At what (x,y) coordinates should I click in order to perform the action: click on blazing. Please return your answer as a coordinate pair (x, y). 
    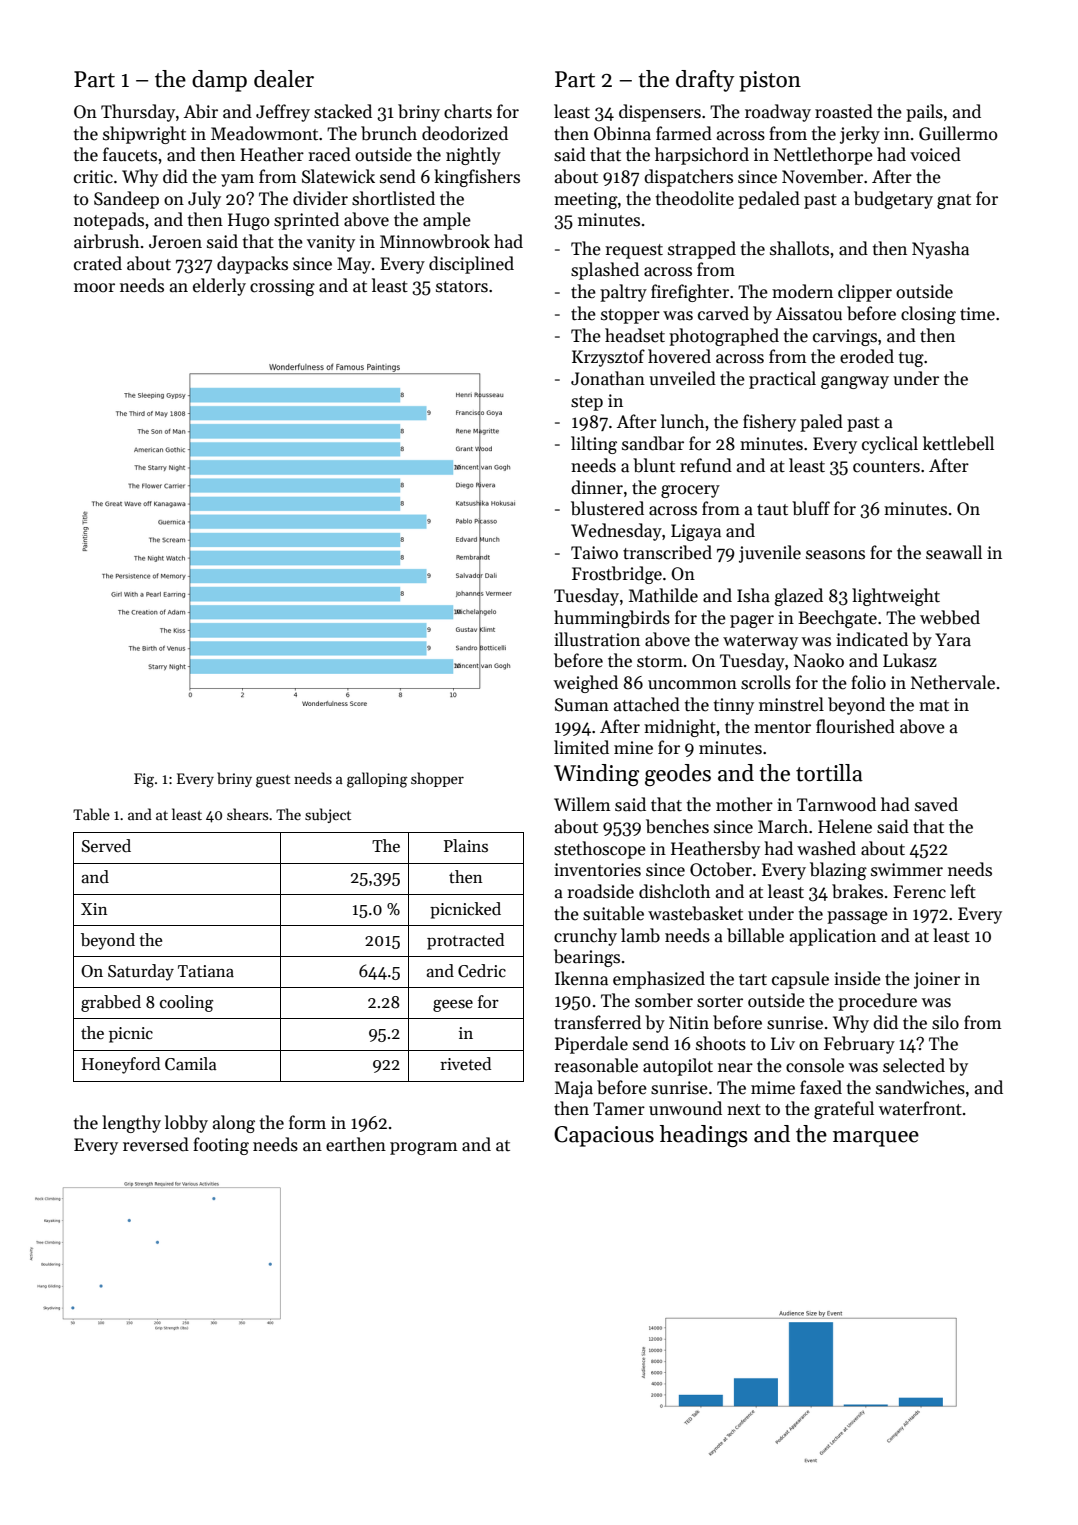
    Looking at the image, I should click on (838, 871).
